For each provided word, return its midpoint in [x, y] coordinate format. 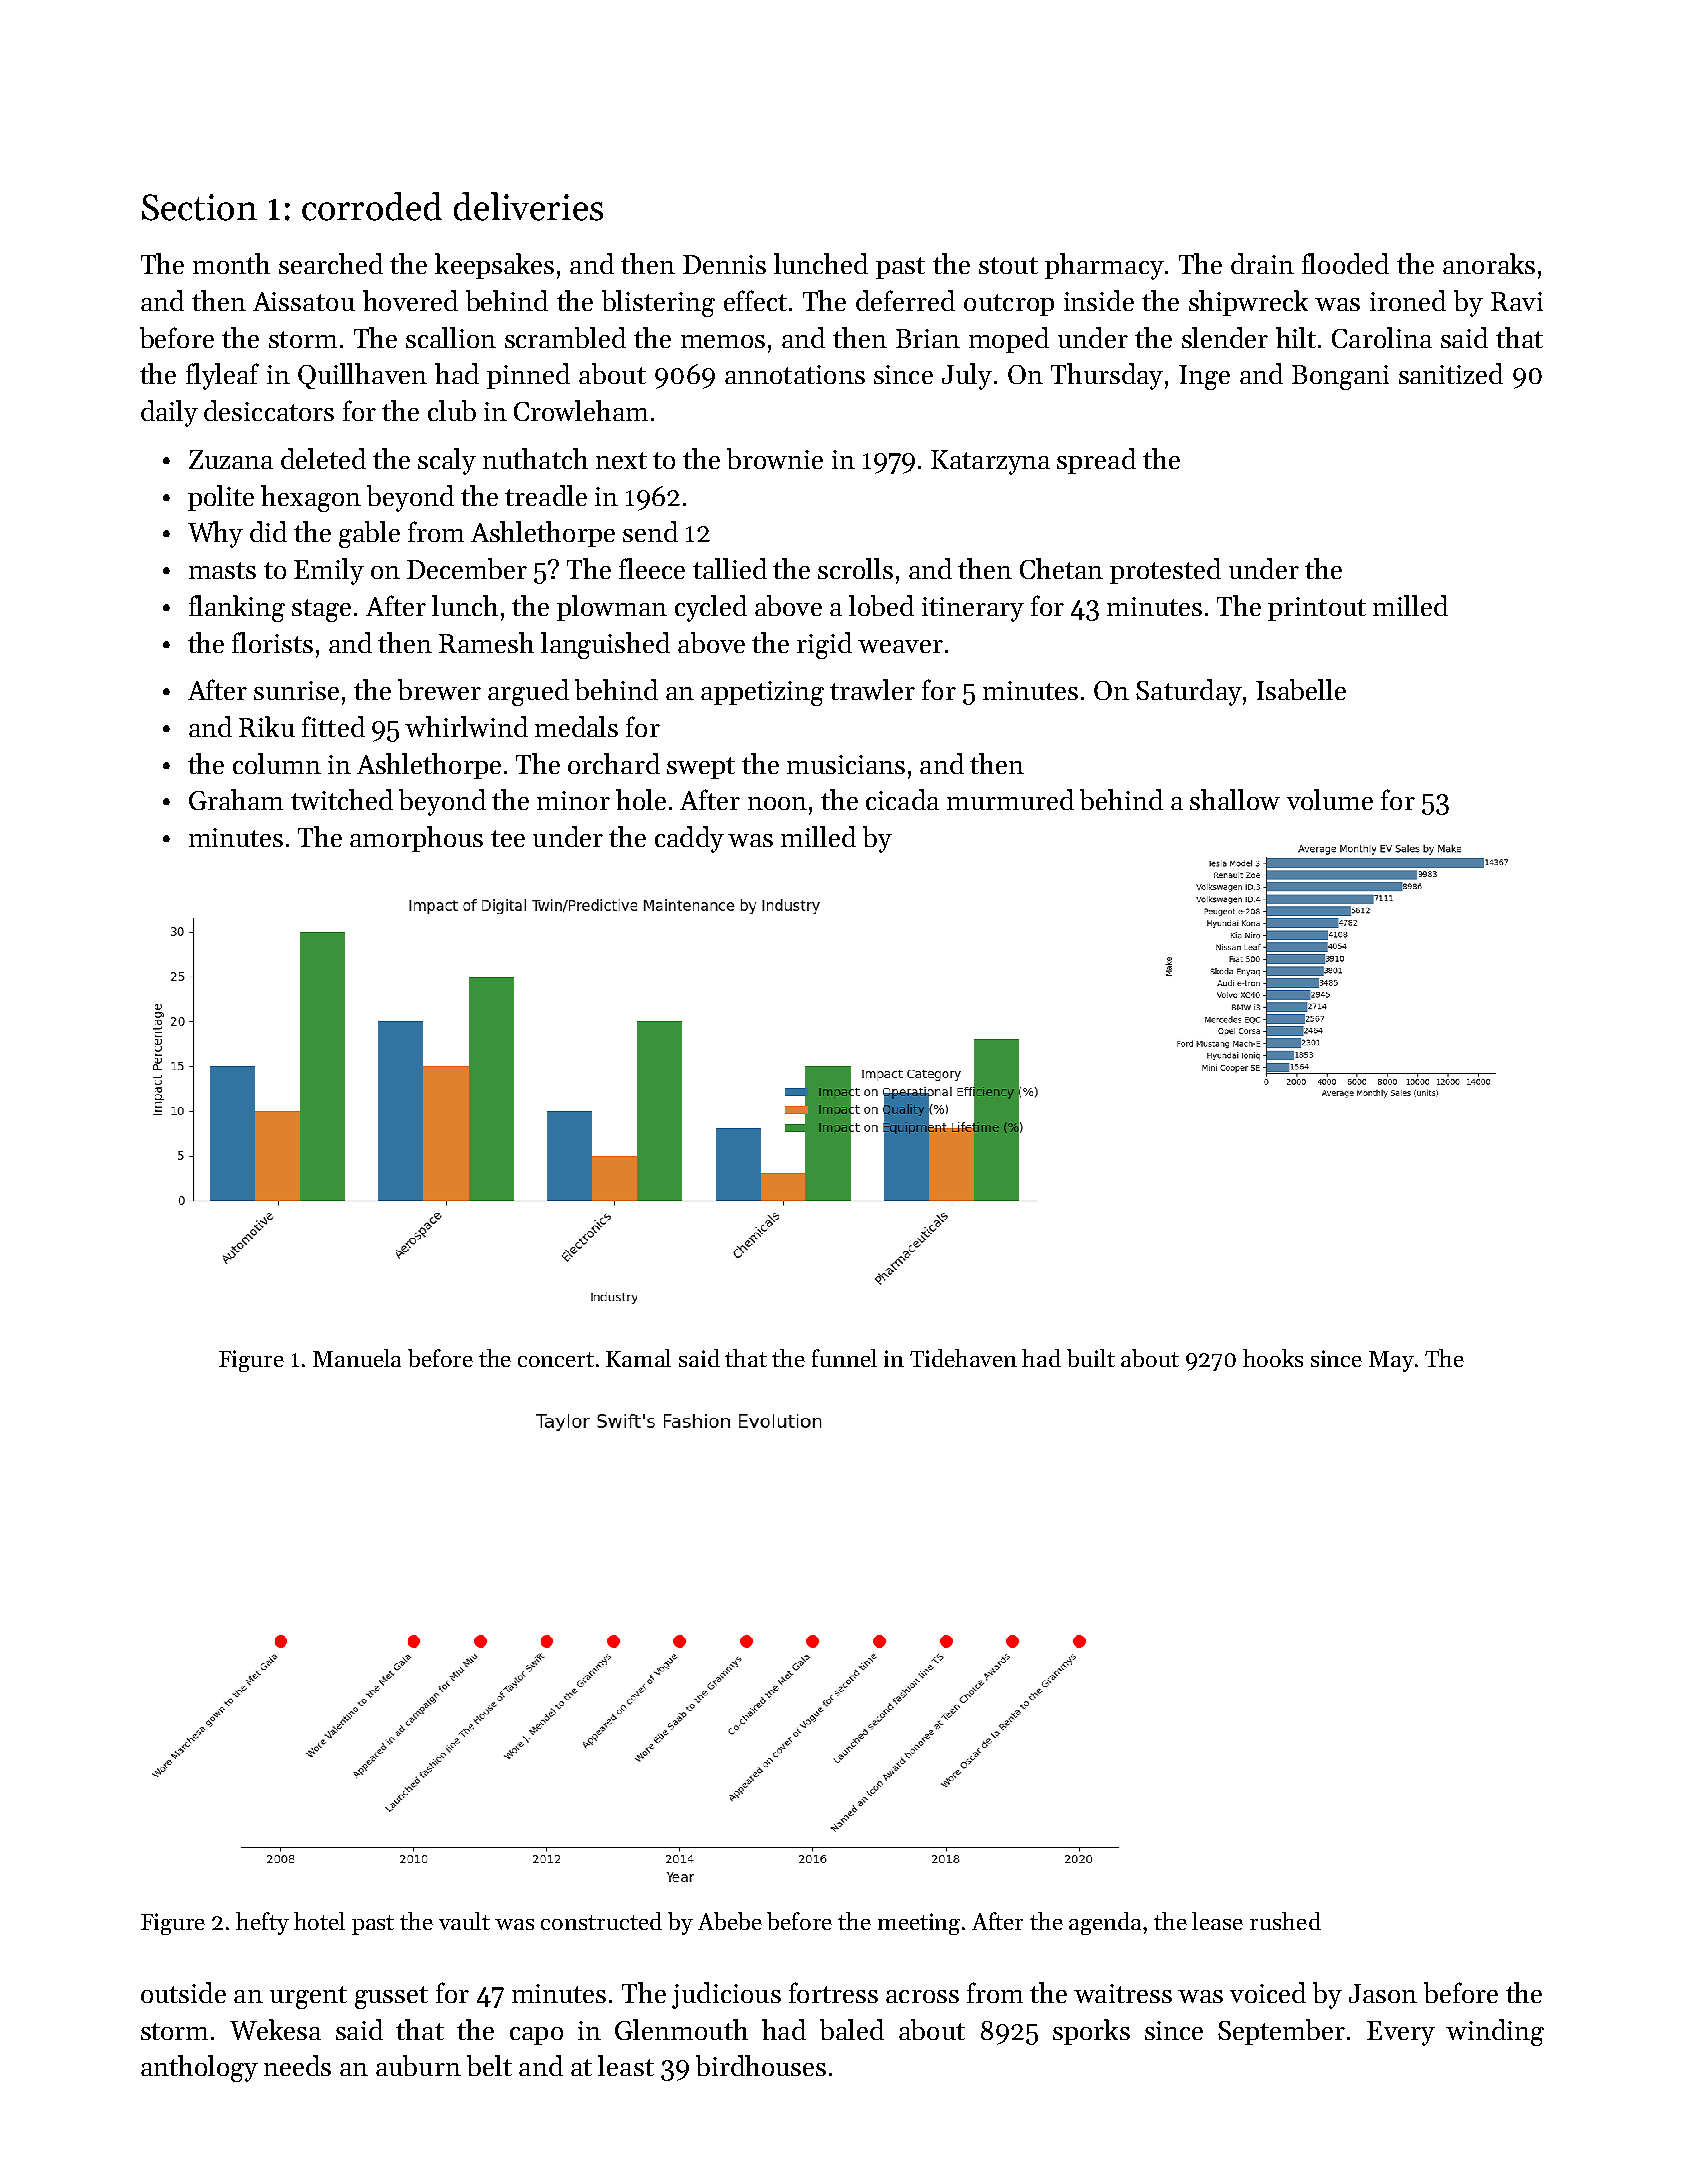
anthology [199, 2068]
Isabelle [1301, 689]
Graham [236, 799]
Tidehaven [963, 1358]
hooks [1273, 1358]
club [452, 410]
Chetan [1061, 568]
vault [464, 1921]
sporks [1091, 2032]
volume [1330, 799]
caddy [689, 839]
